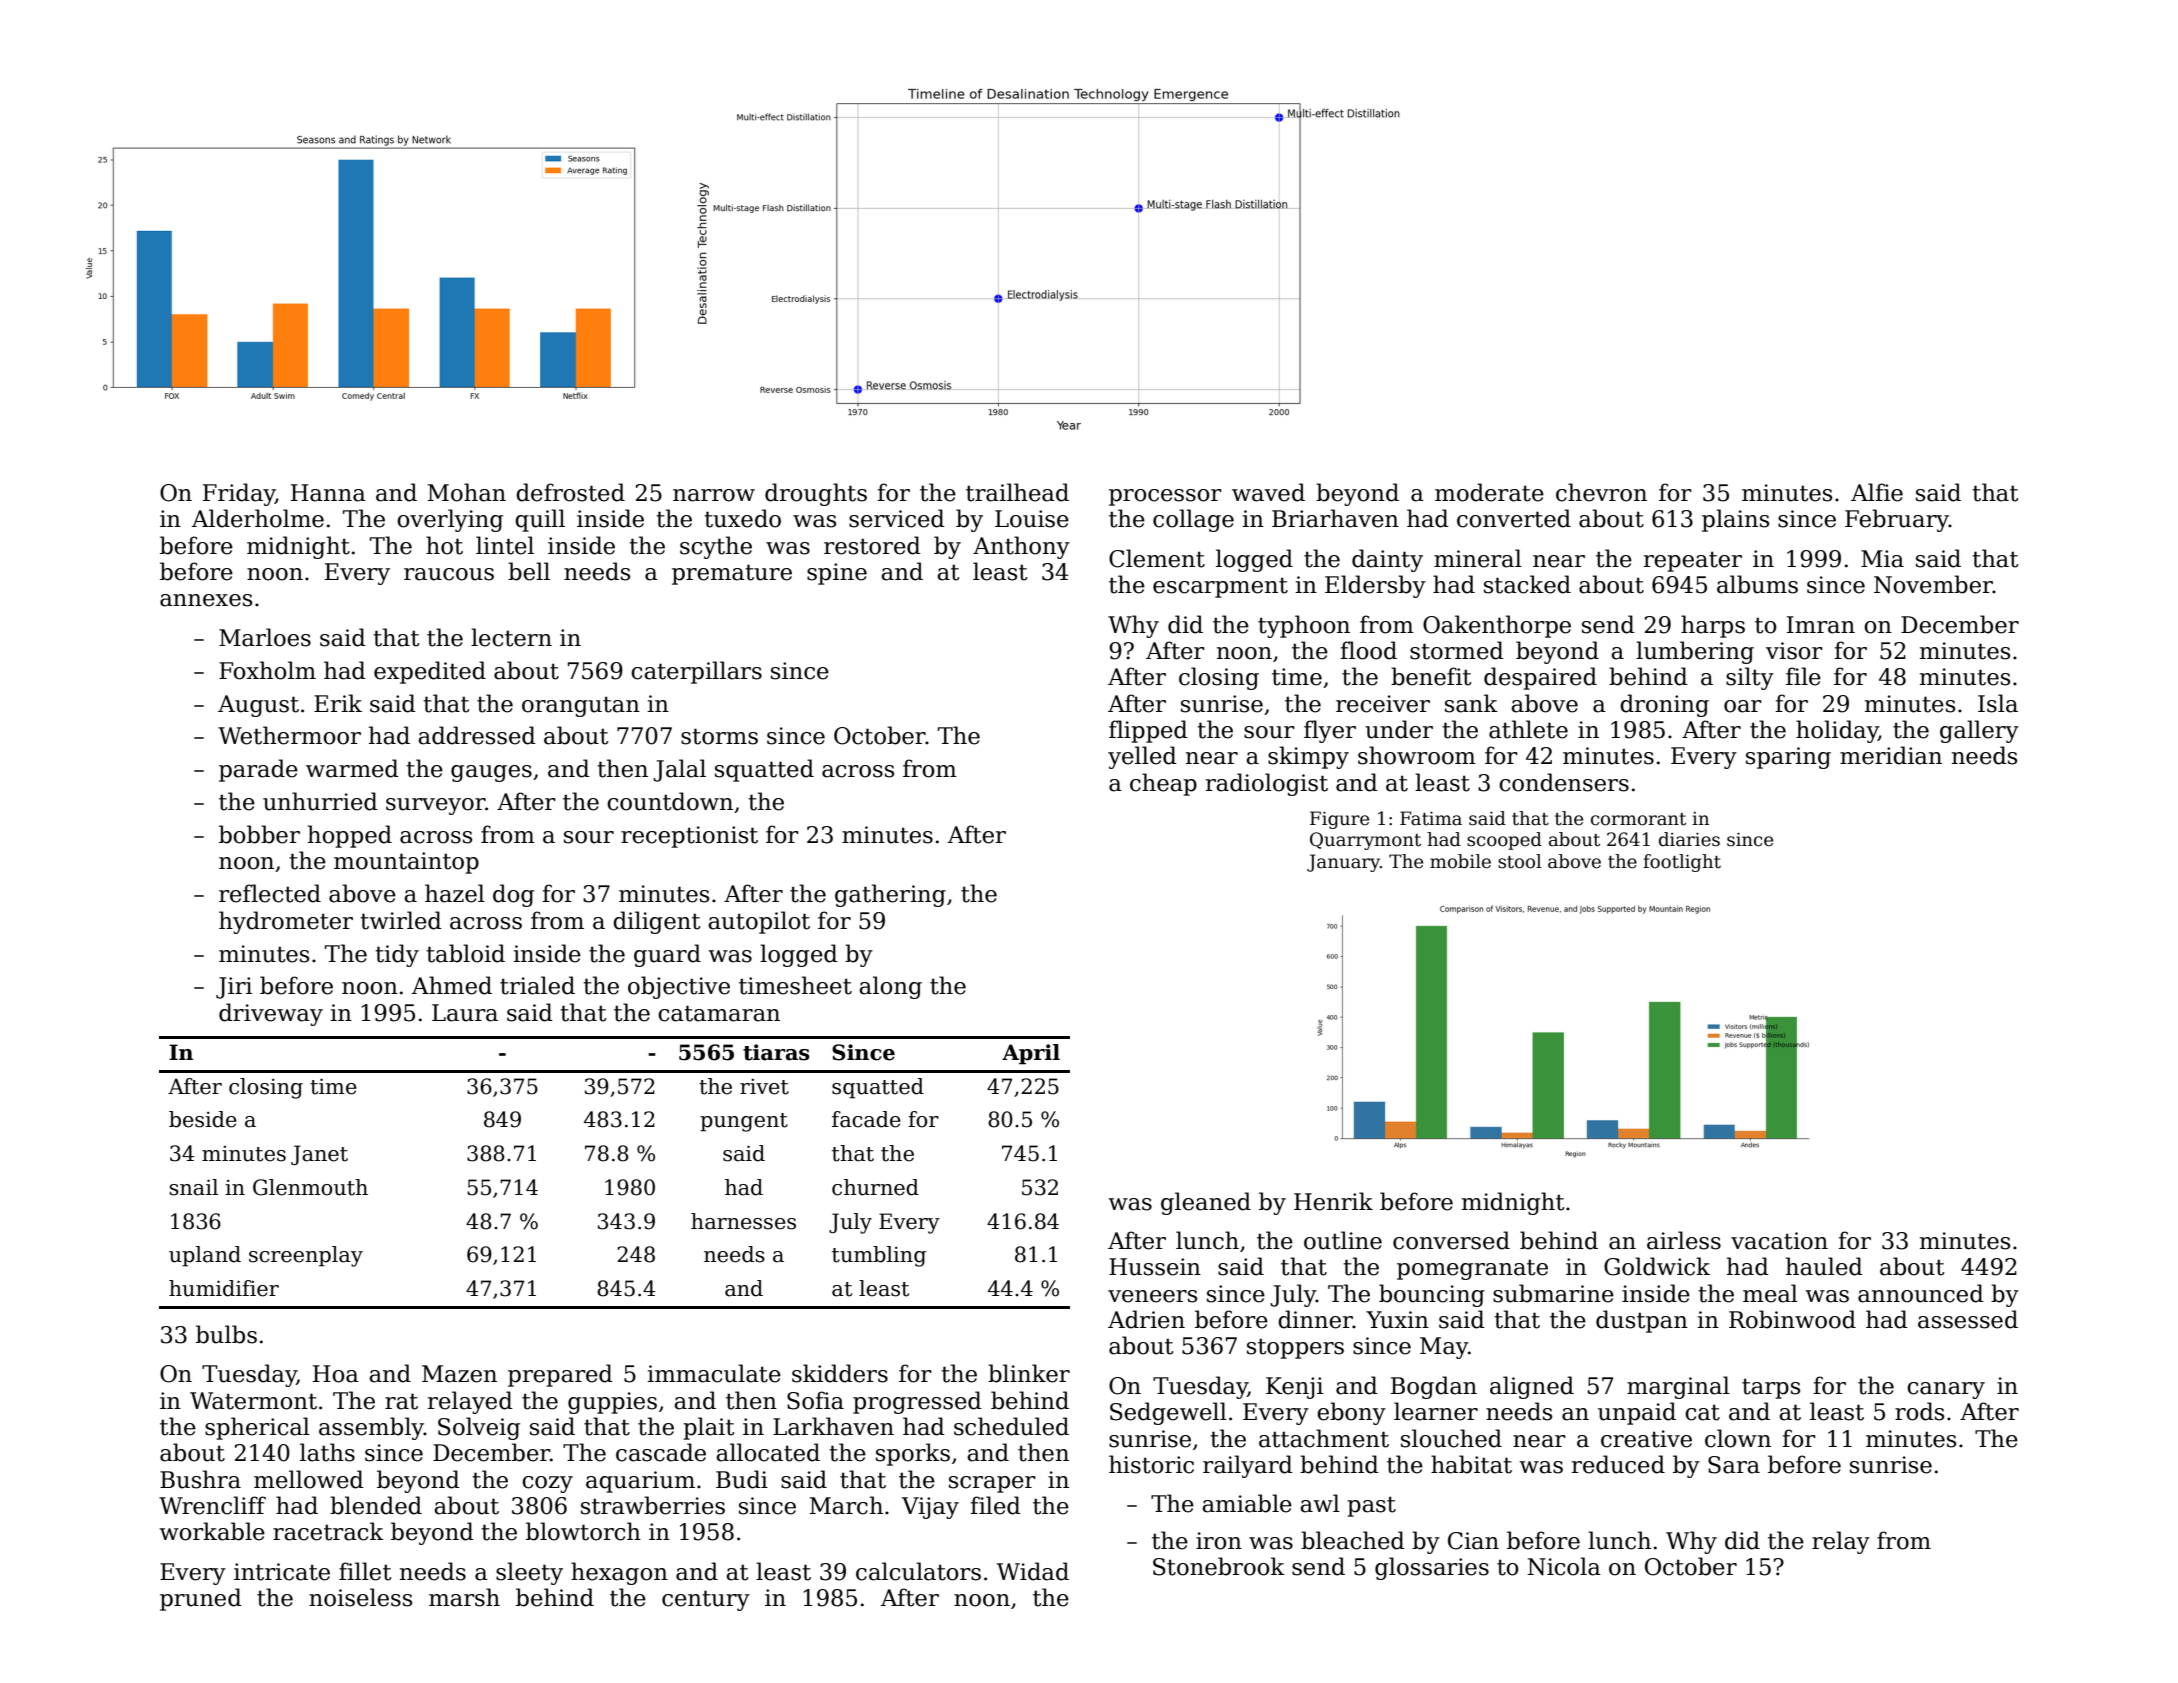 The height and width of the screenshot is (1683, 2178). I want to click on conversed, so click(1451, 1240).
